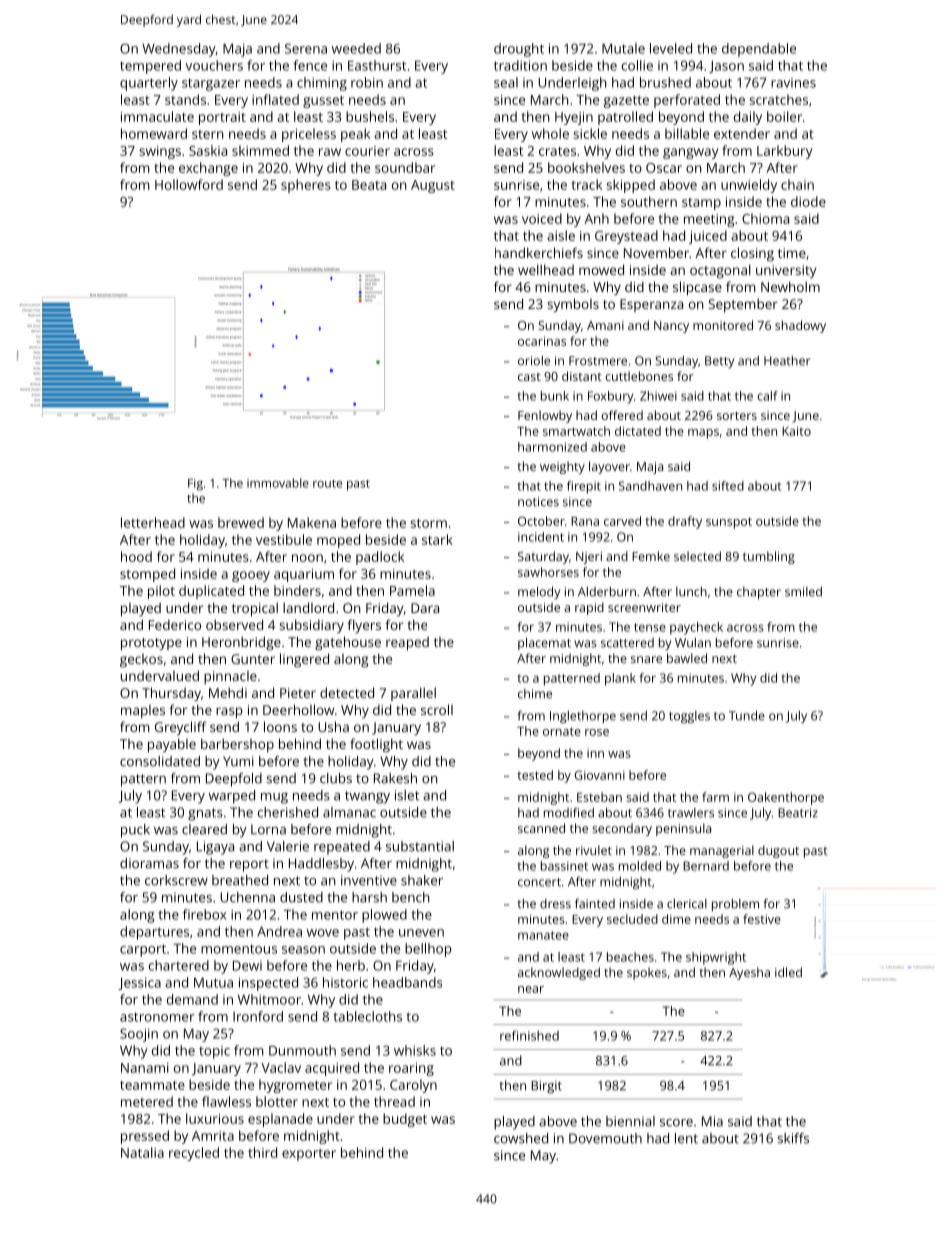 The image size is (952, 1233). Describe the element at coordinates (605, 325) in the screenshot. I see `Amani` at that location.
